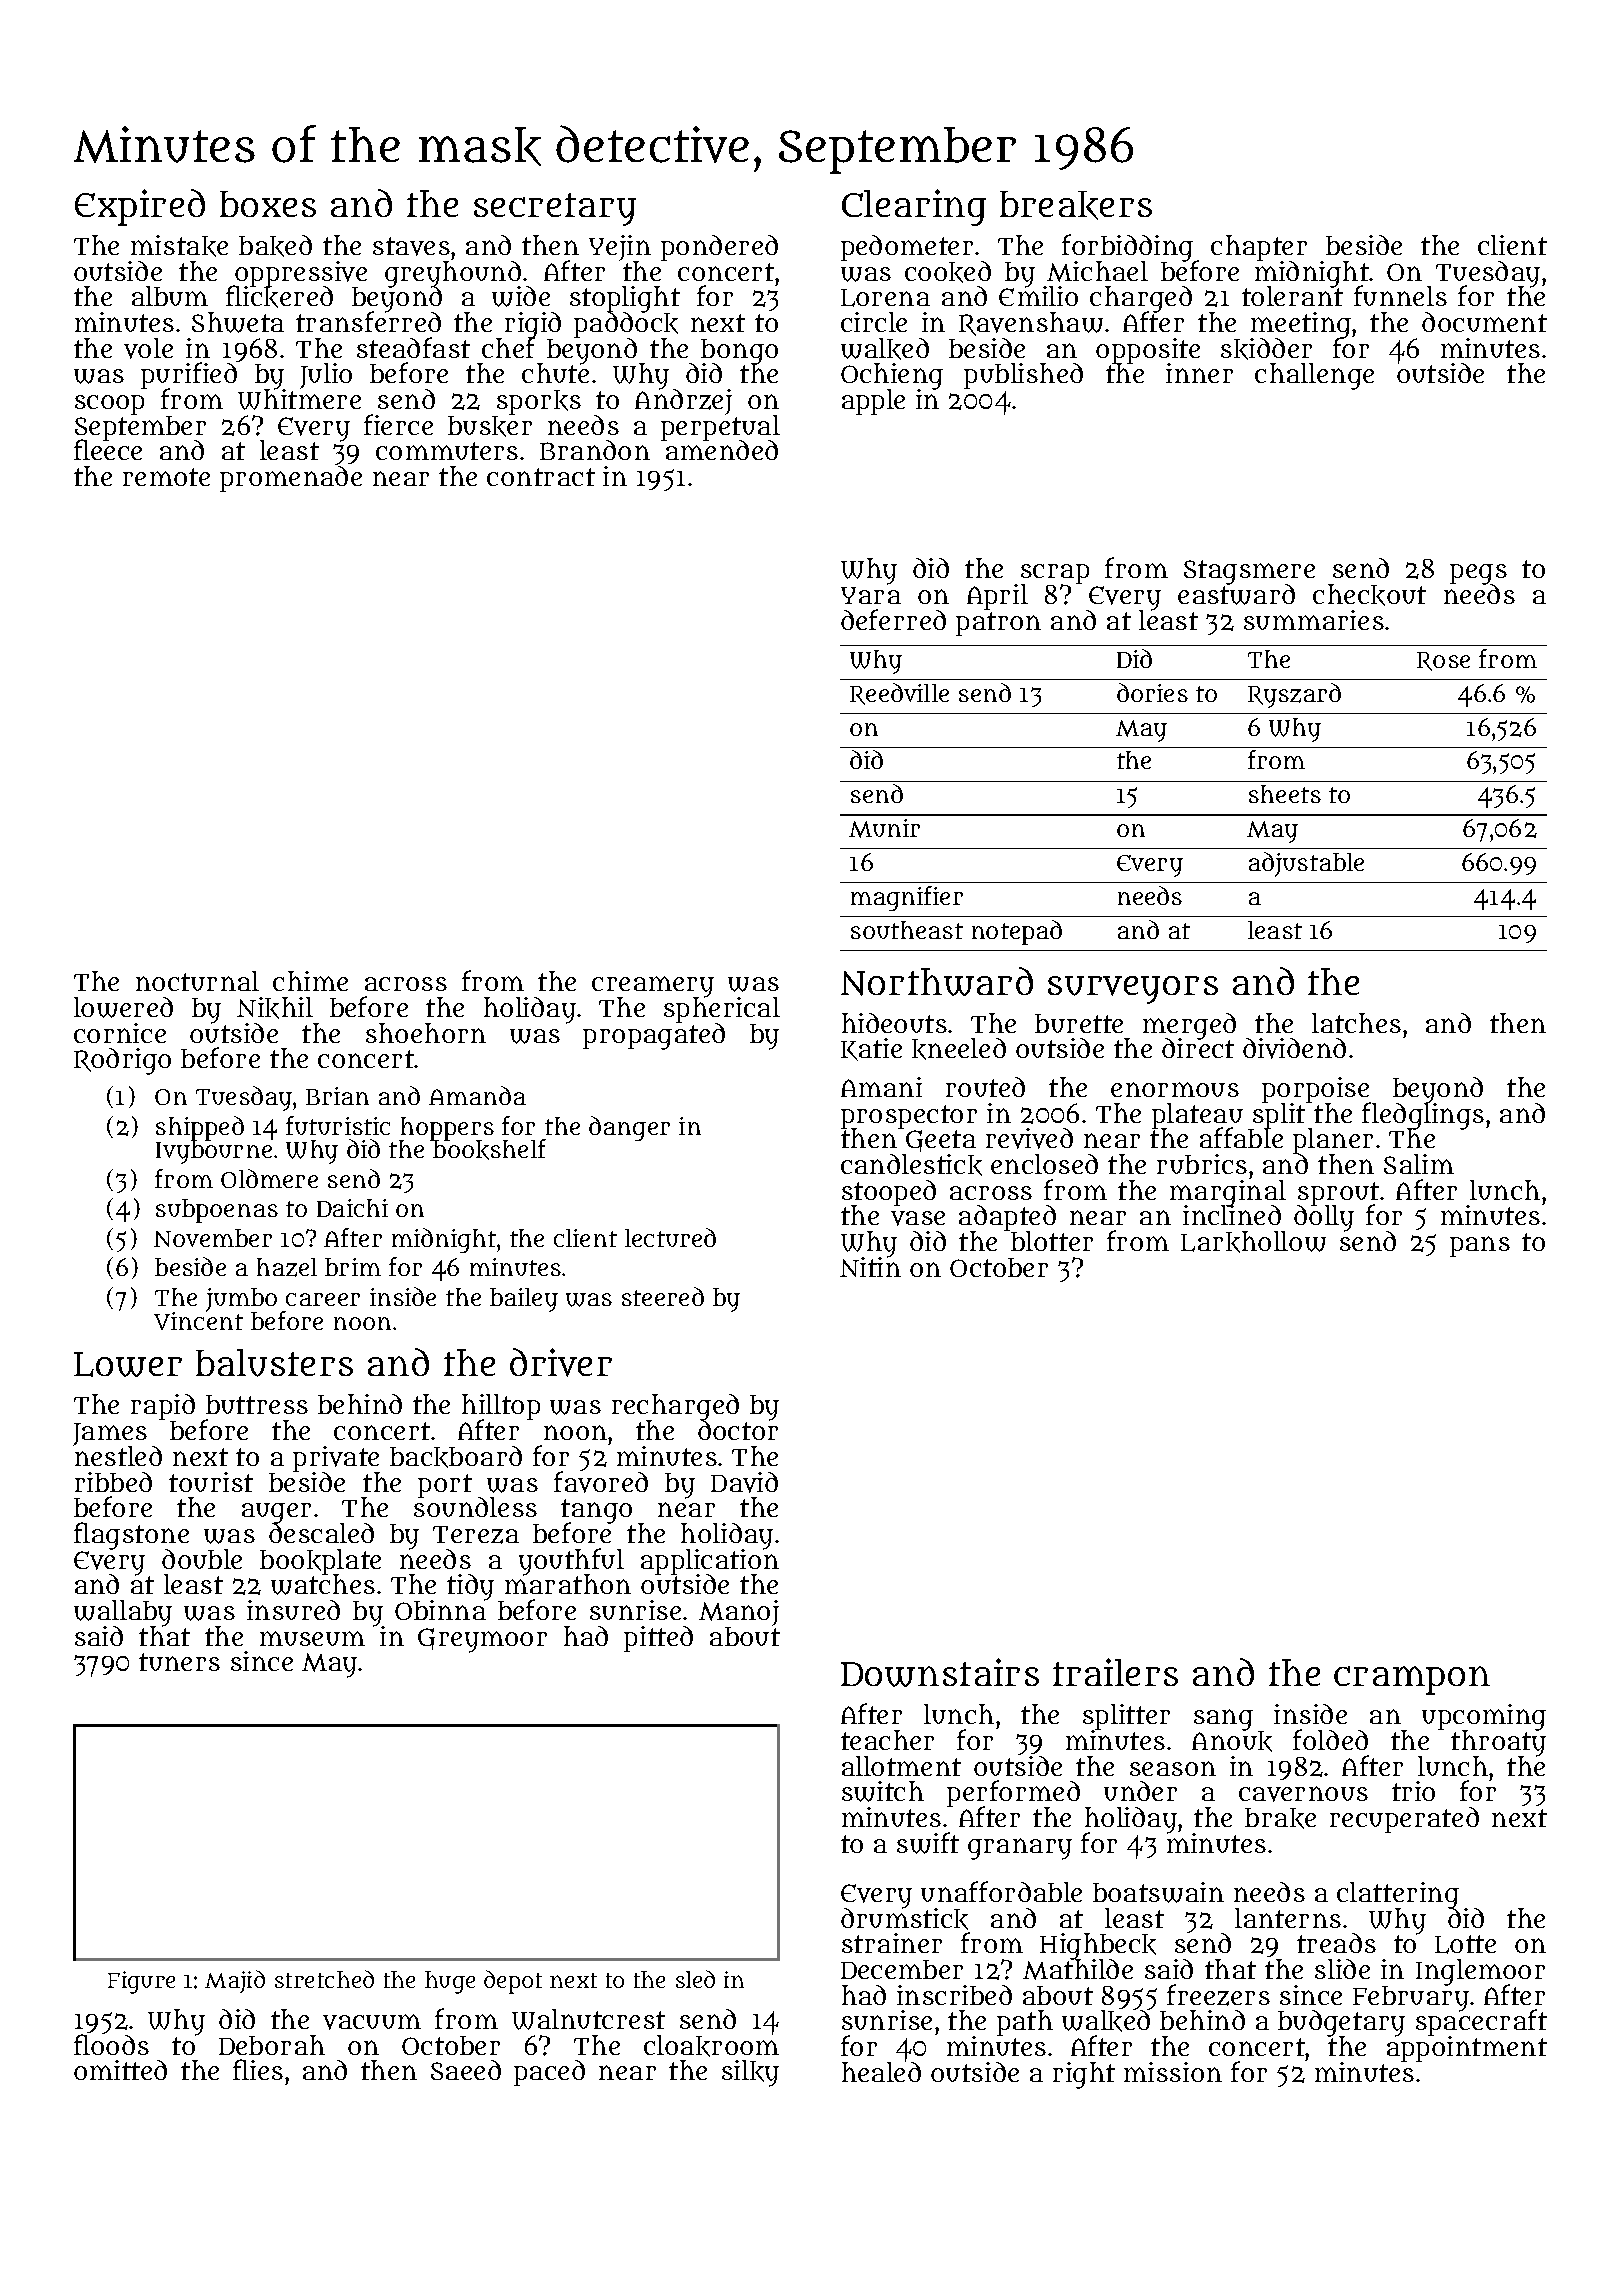  What do you see at coordinates (291, 479) in the image?
I see `promenade` at bounding box center [291, 479].
